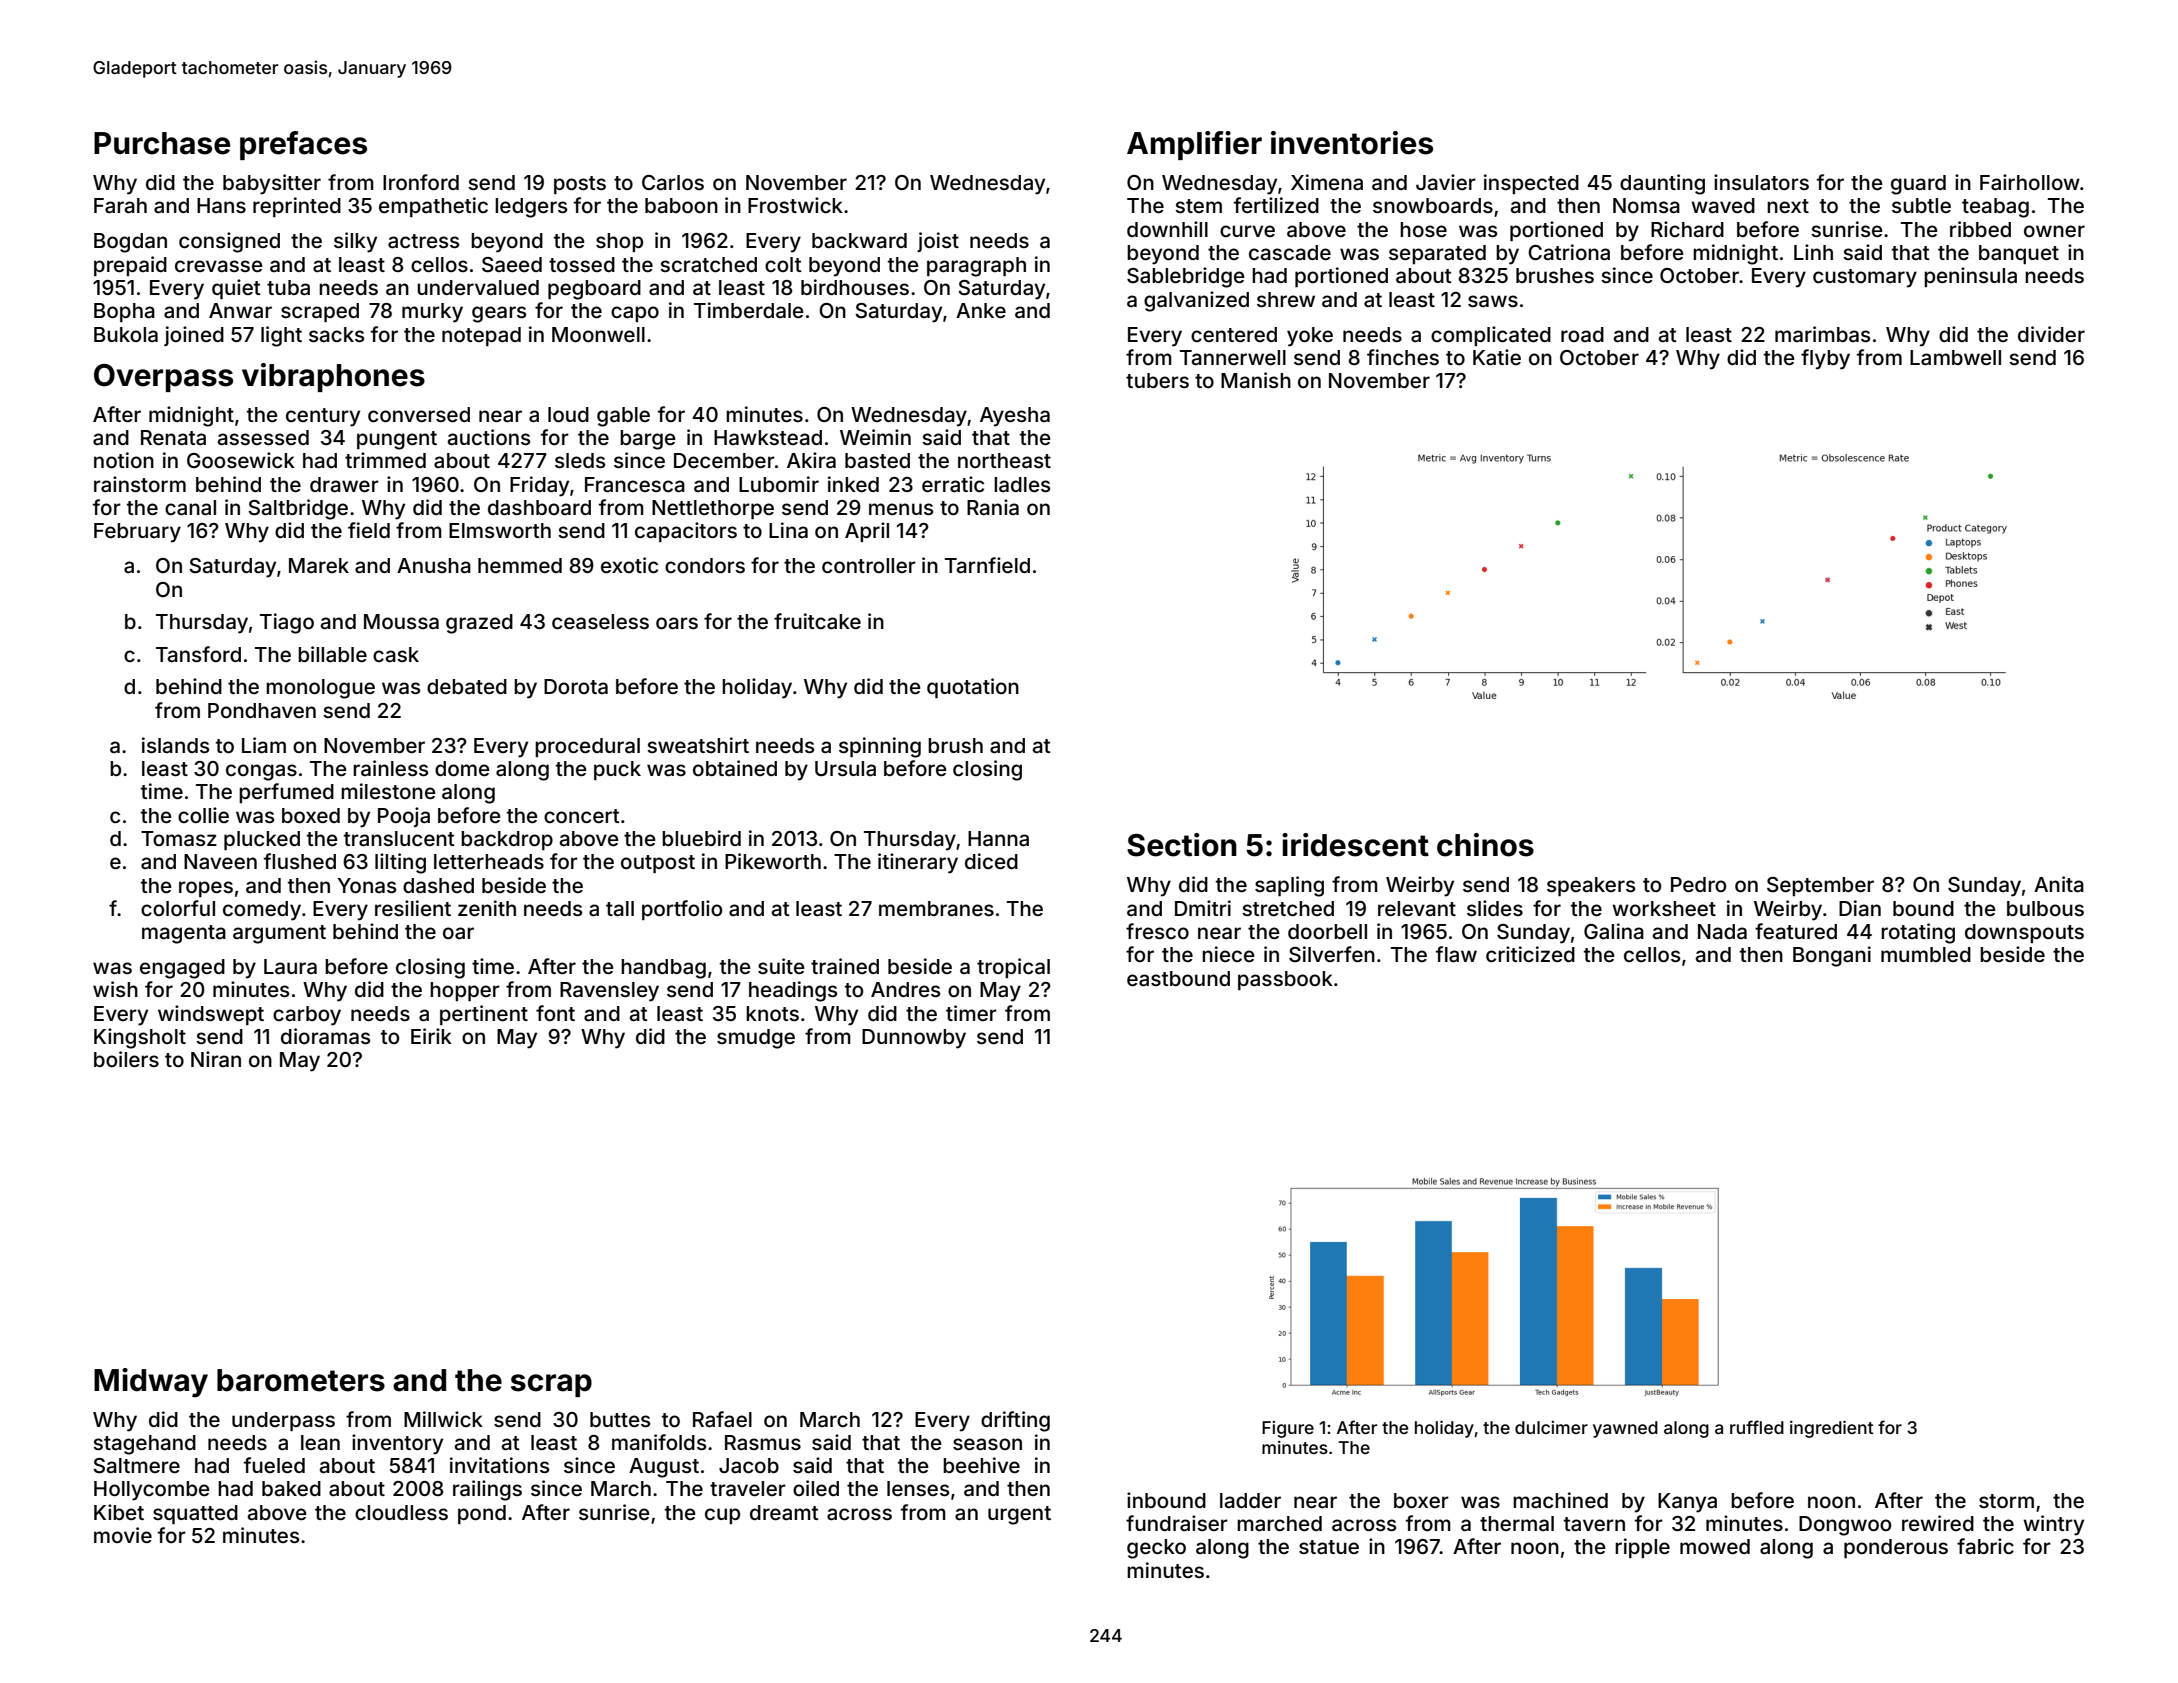 This screenshot has width=2178, height=1683. What do you see at coordinates (123, 1535) in the screenshot?
I see `movie` at bounding box center [123, 1535].
